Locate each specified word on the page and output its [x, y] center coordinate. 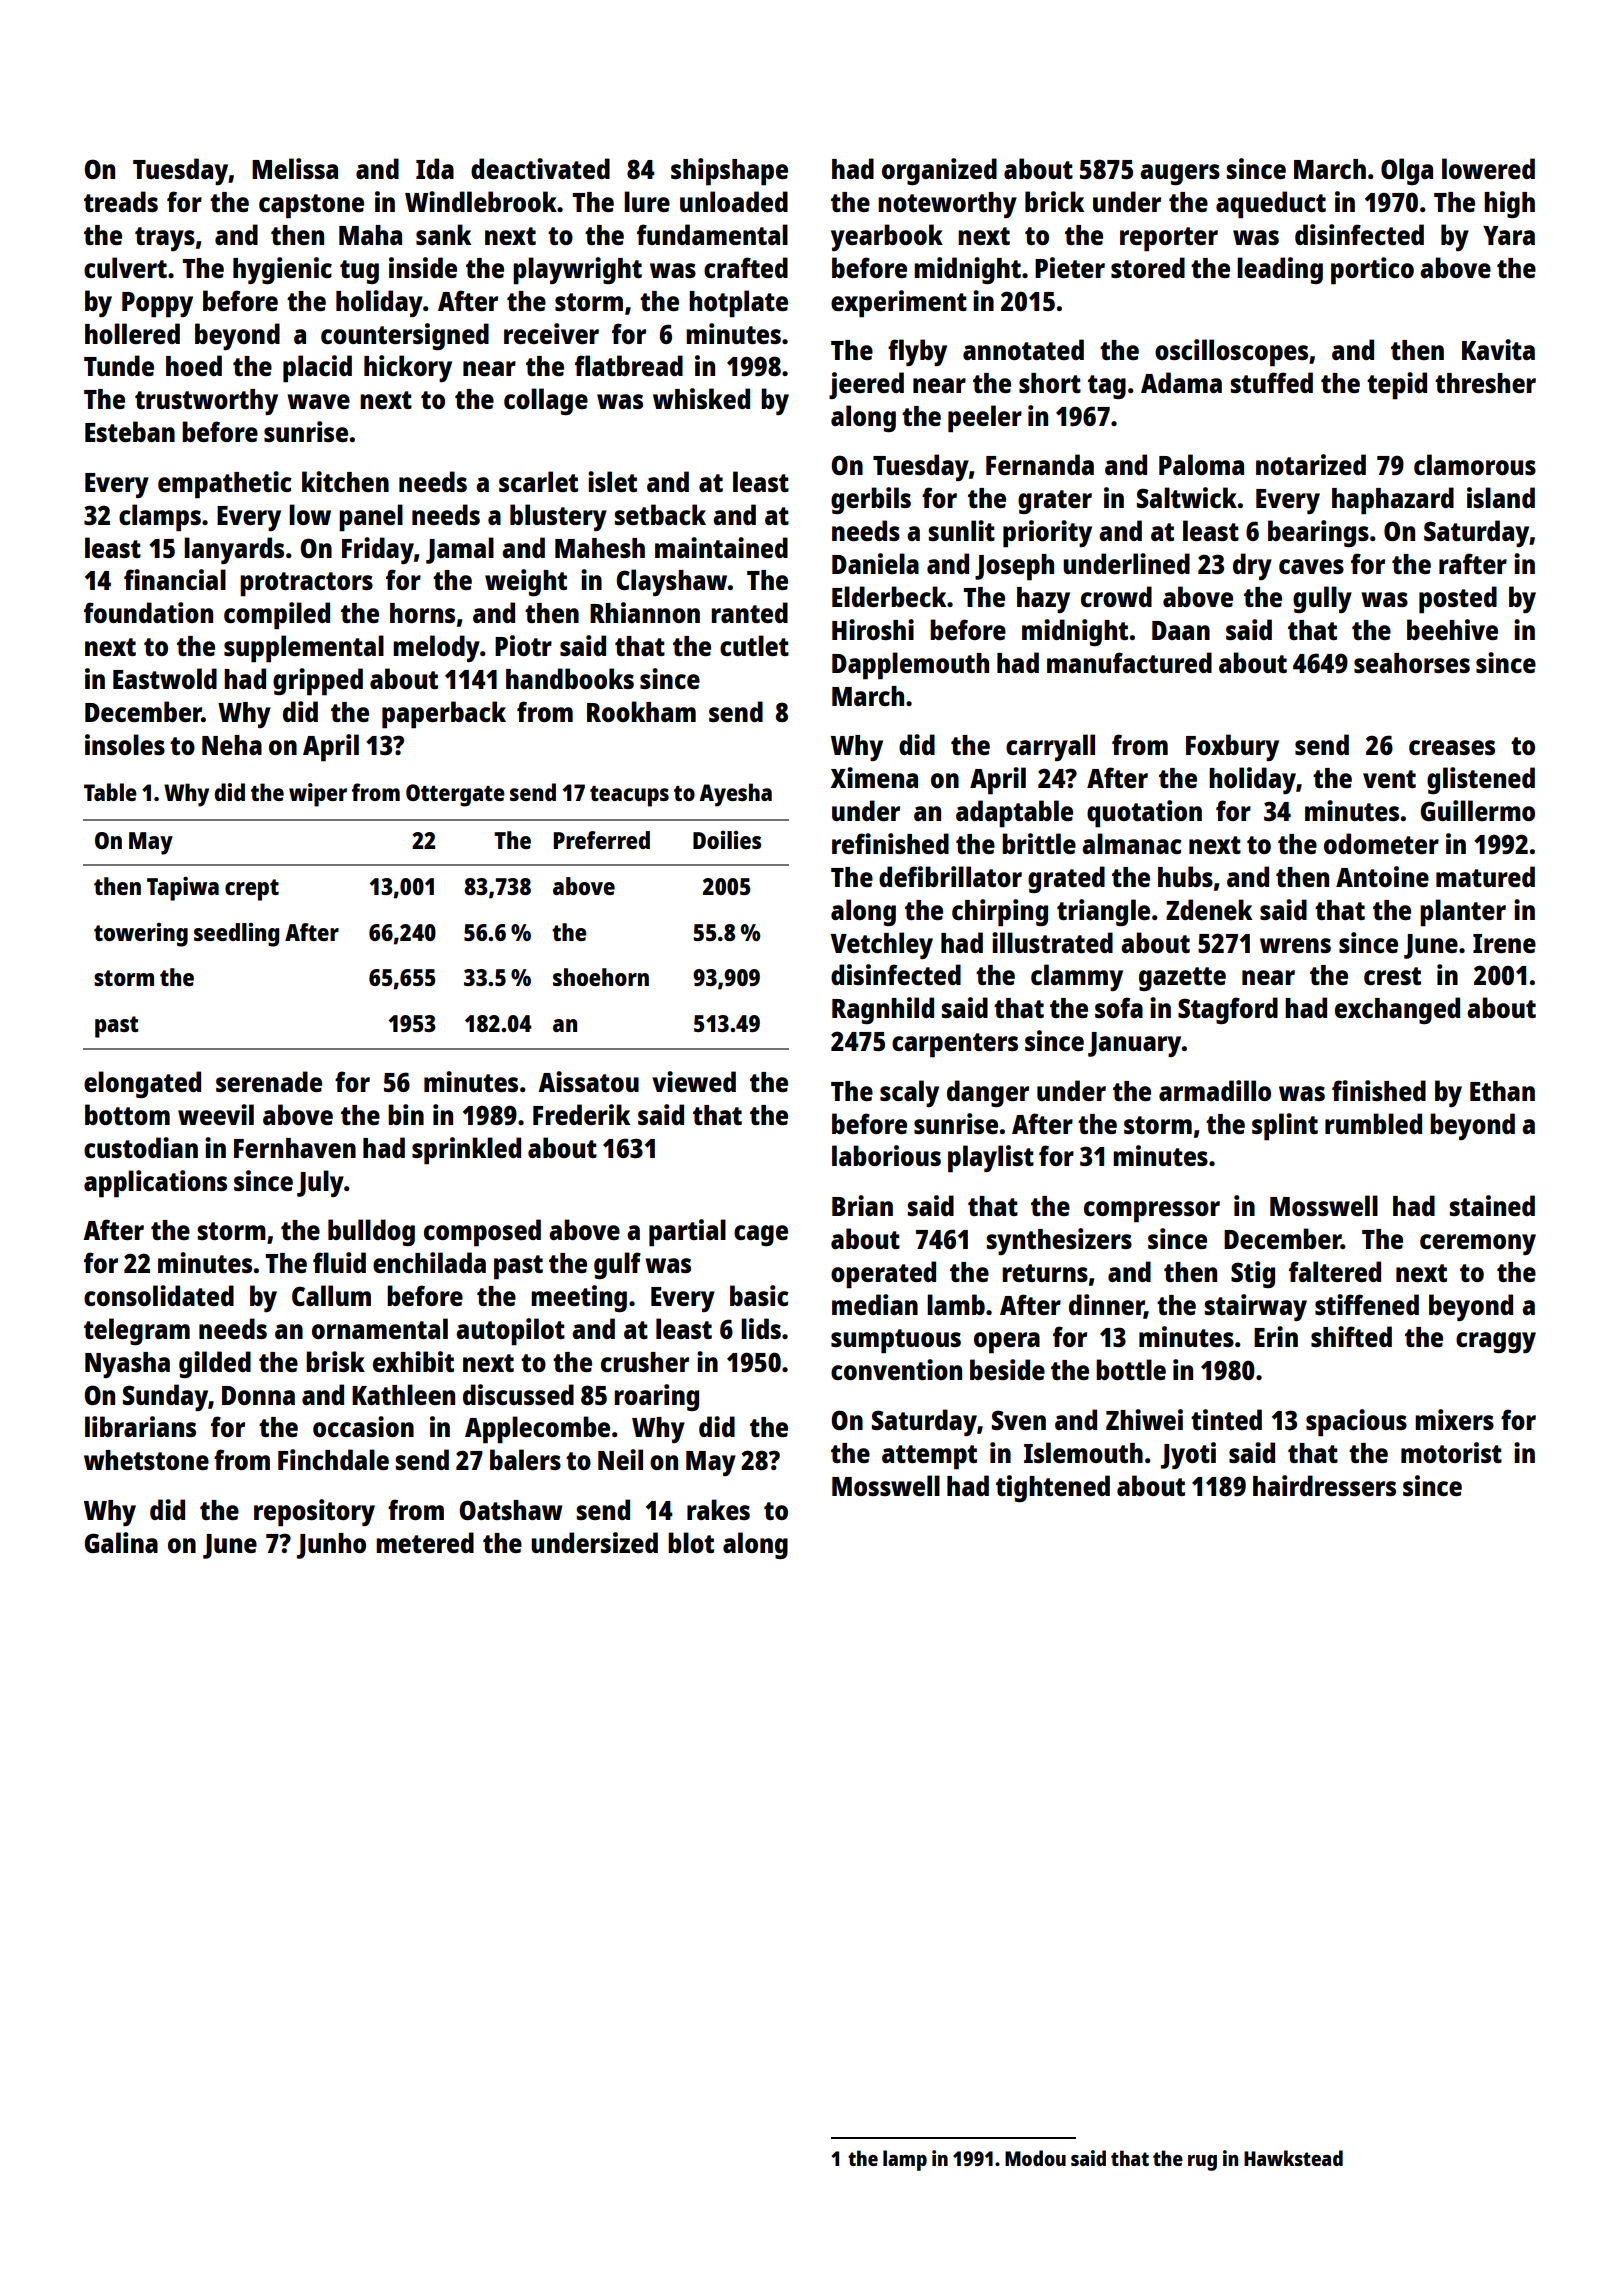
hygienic [282, 270]
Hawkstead [1293, 2158]
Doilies [727, 840]
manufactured [1129, 662]
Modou [1035, 2158]
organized [939, 171]
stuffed [1271, 382]
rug [1202, 2163]
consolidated [159, 1295]
